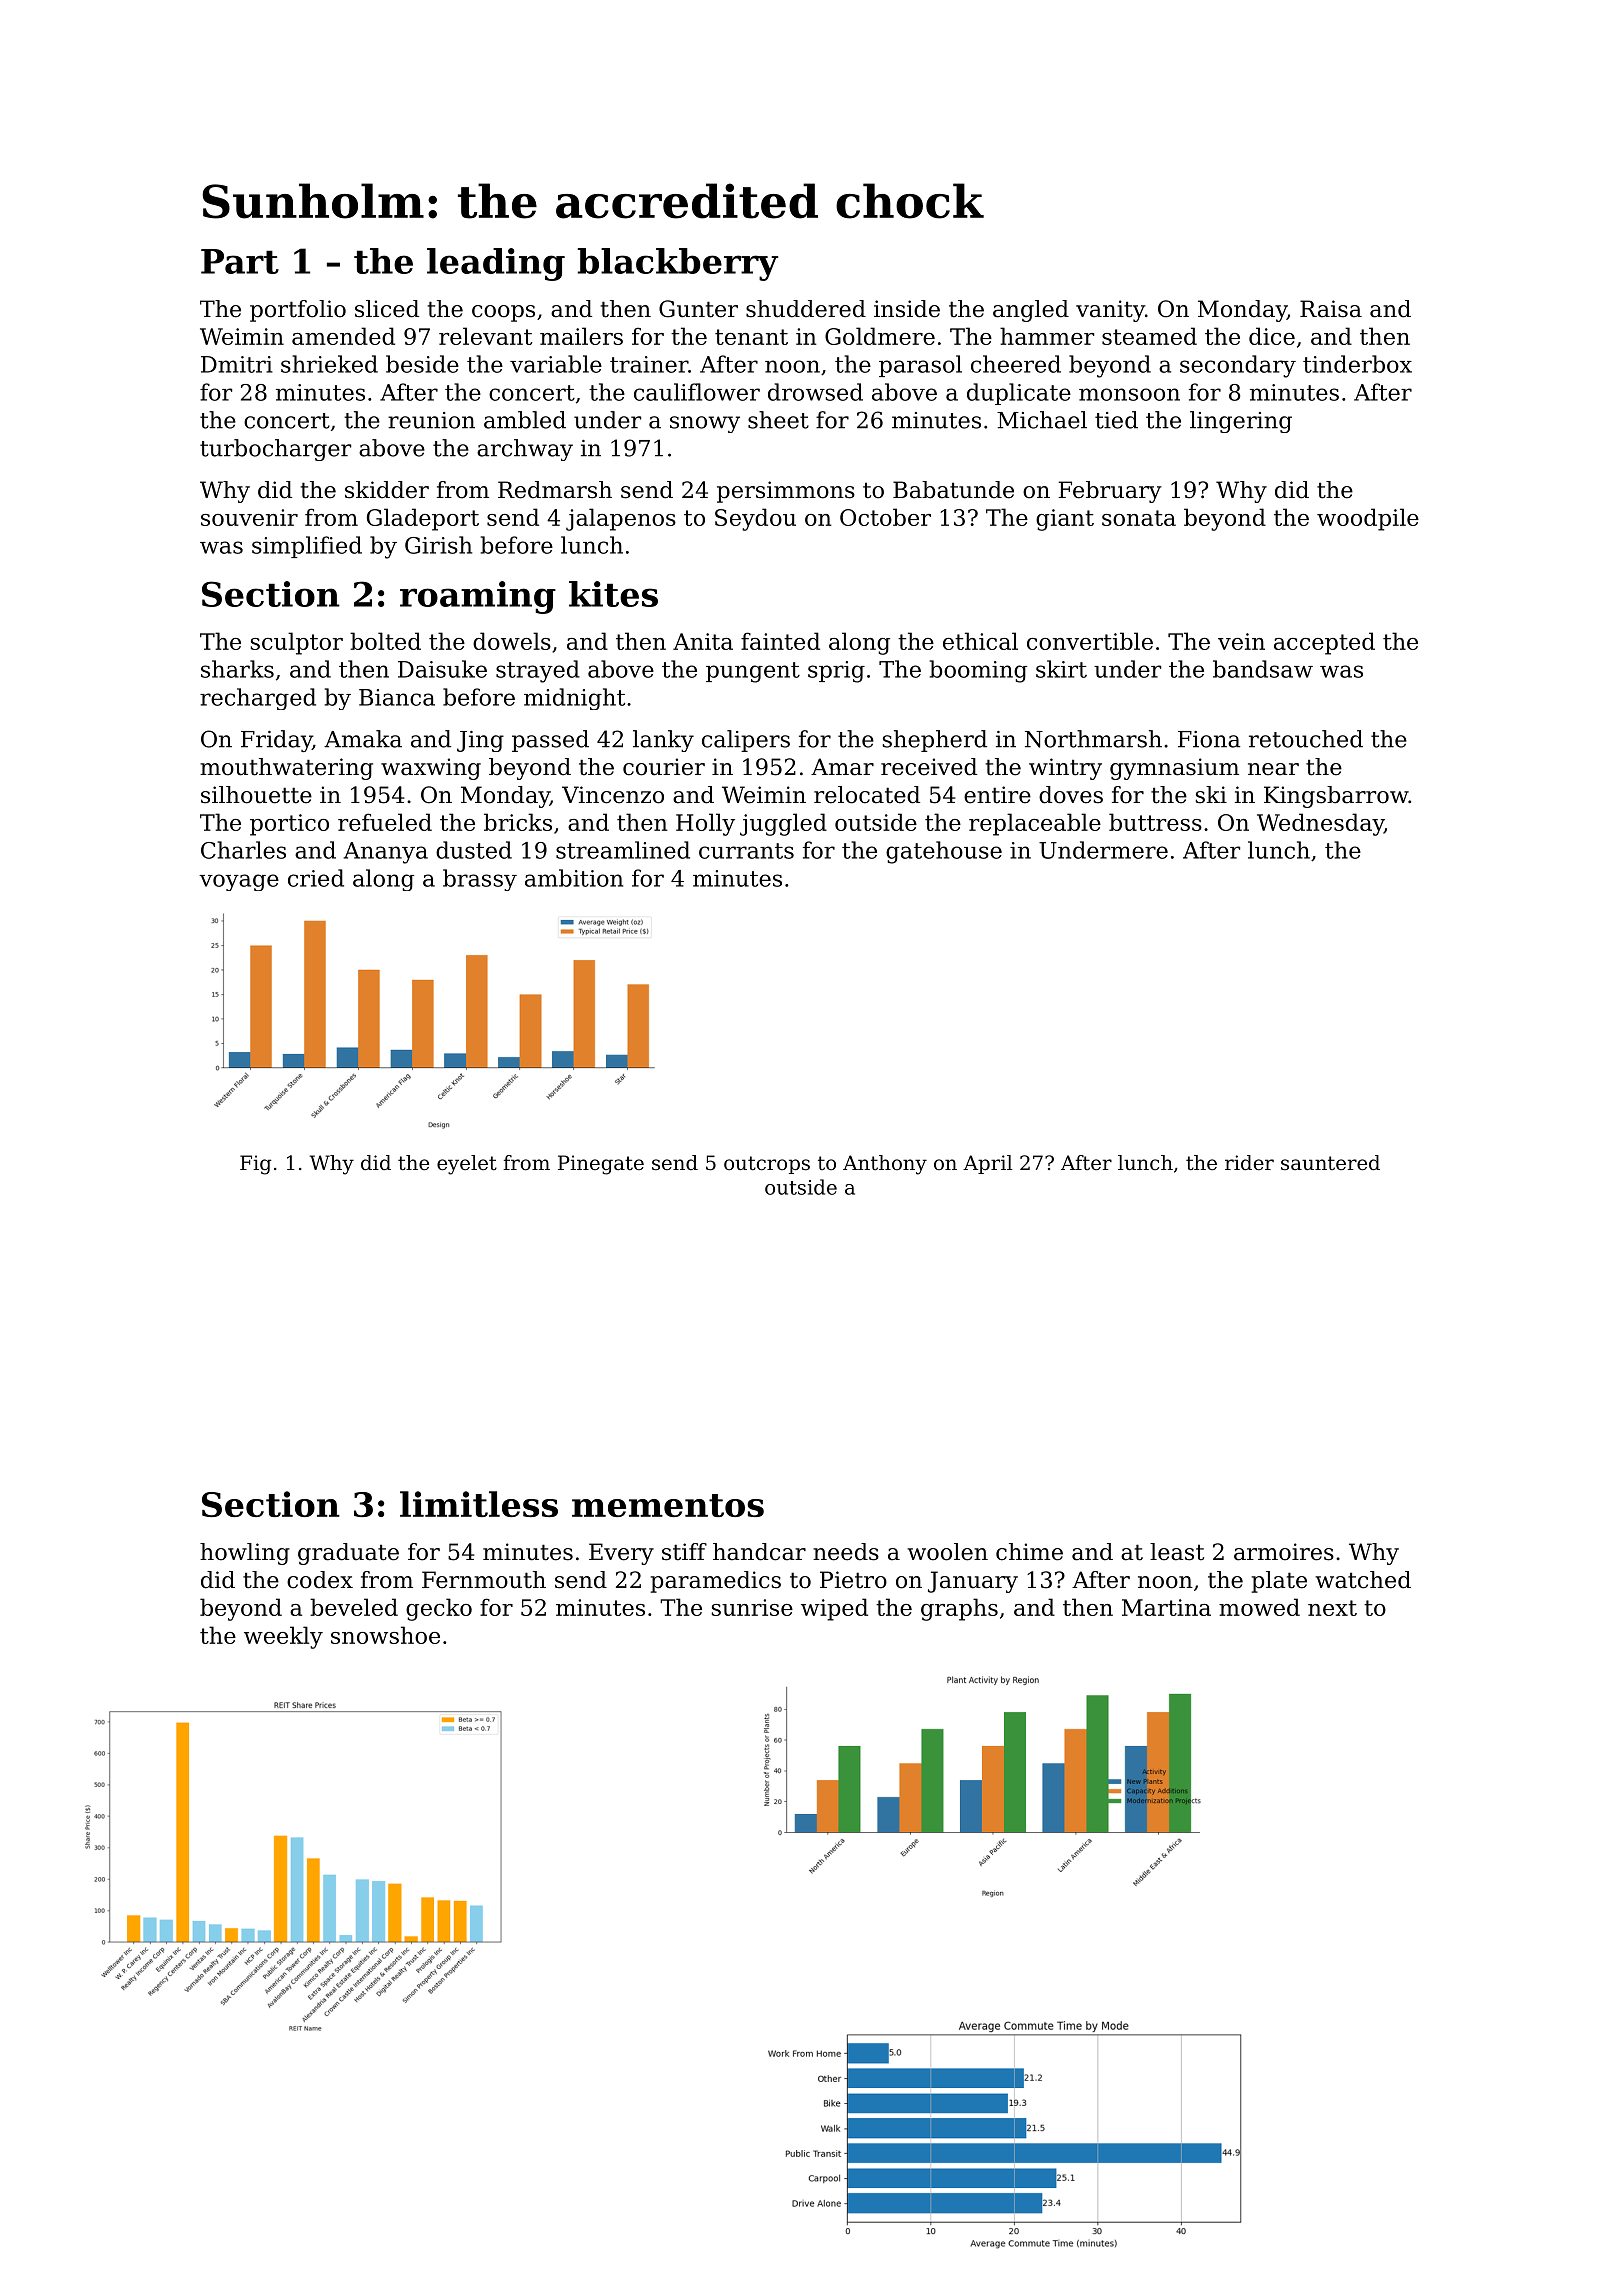 The width and height of the screenshot is (1620, 2292). Describe the element at coordinates (467, 1165) in the screenshot. I see `eyelet` at that location.
